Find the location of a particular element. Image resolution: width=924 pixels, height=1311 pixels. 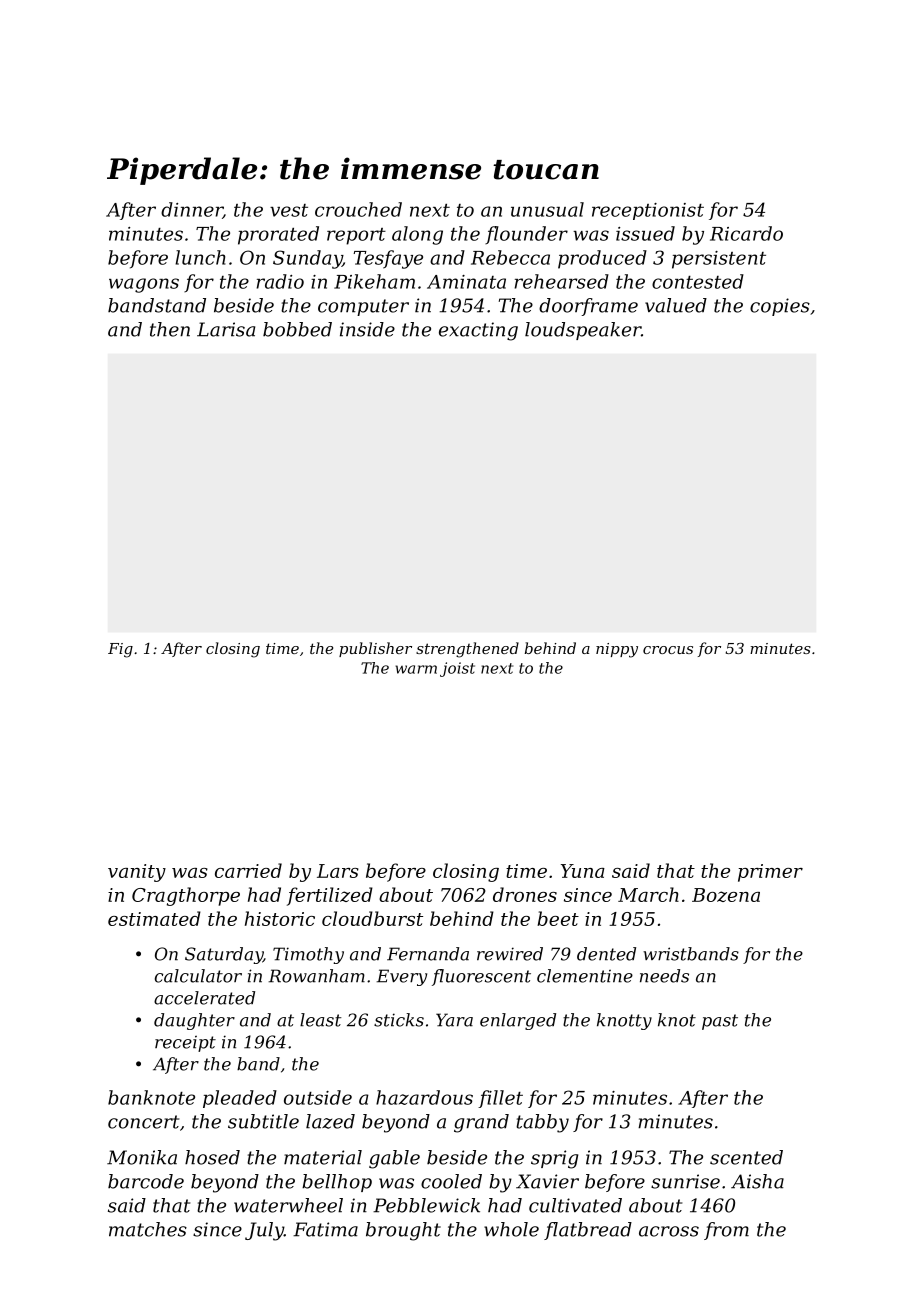

vest is located at coordinates (289, 210).
